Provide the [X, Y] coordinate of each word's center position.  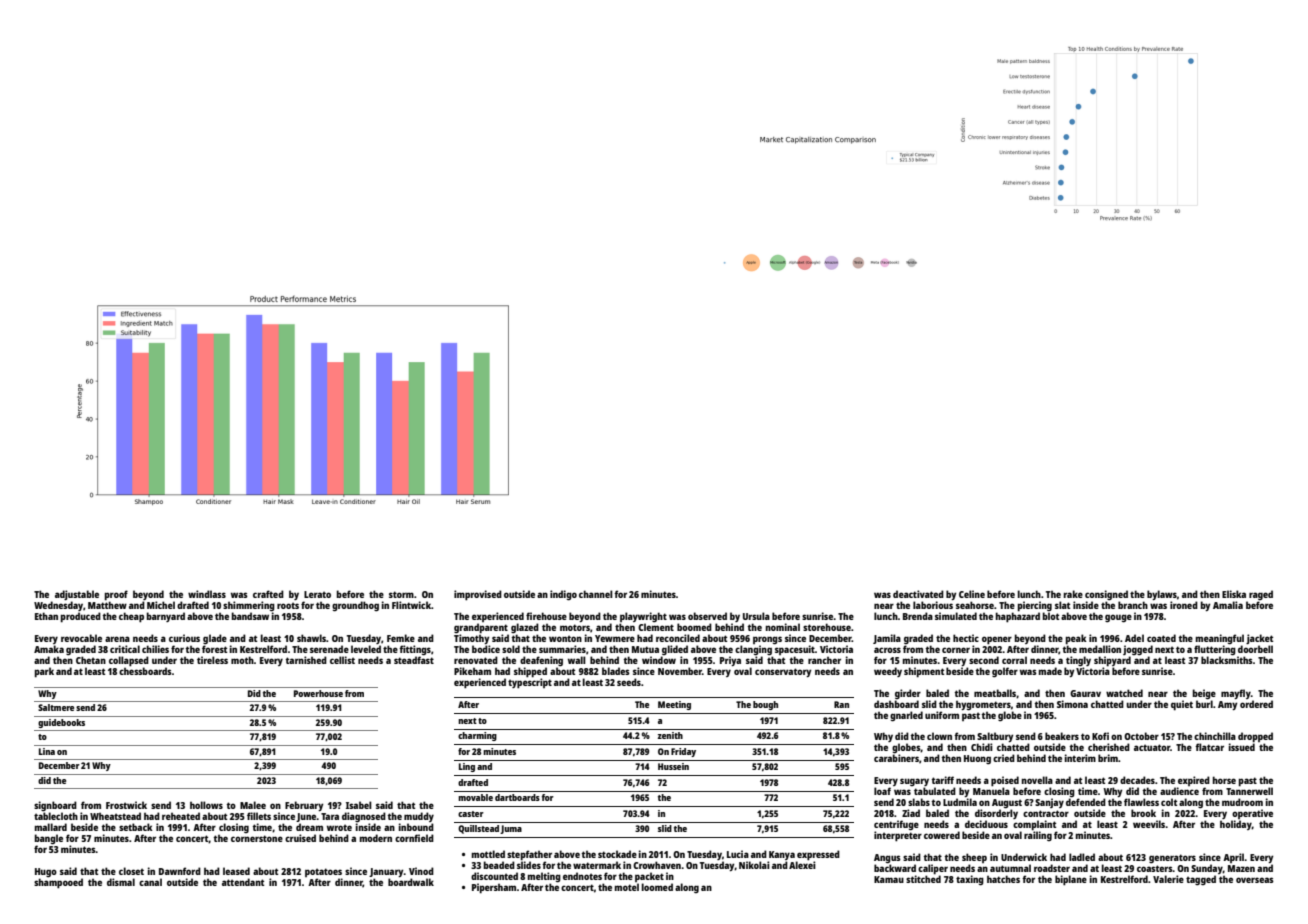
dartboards [517, 797]
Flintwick [411, 605]
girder [908, 694]
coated [1161, 638]
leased [236, 871]
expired [1194, 781]
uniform [942, 715]
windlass [207, 594]
